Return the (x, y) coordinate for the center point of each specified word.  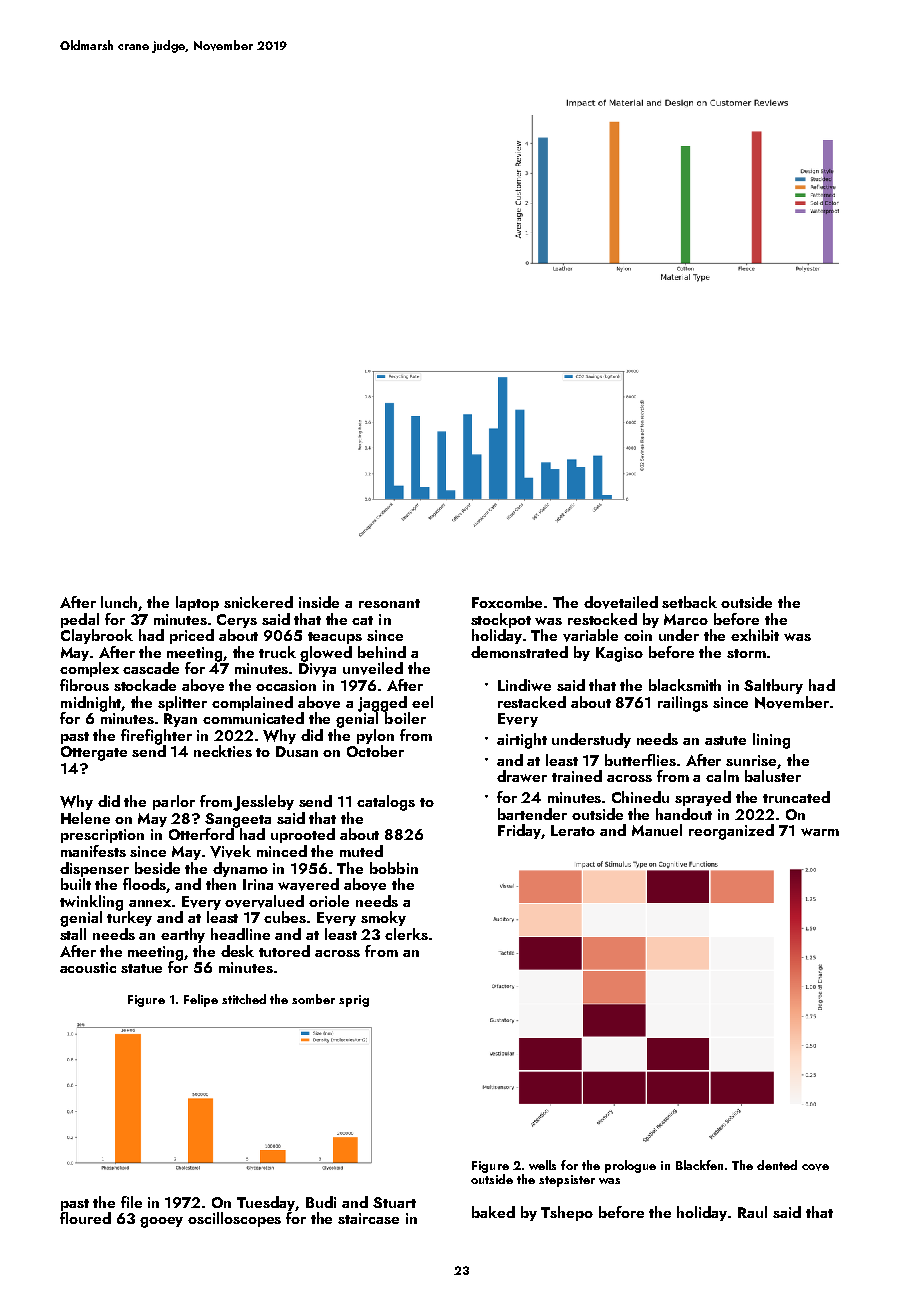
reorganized (731, 832)
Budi (321, 1202)
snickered (258, 602)
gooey (161, 1222)
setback (689, 602)
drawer (522, 776)
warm (820, 832)
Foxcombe (507, 602)
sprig (354, 1001)
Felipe (201, 1000)
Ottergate (94, 753)
